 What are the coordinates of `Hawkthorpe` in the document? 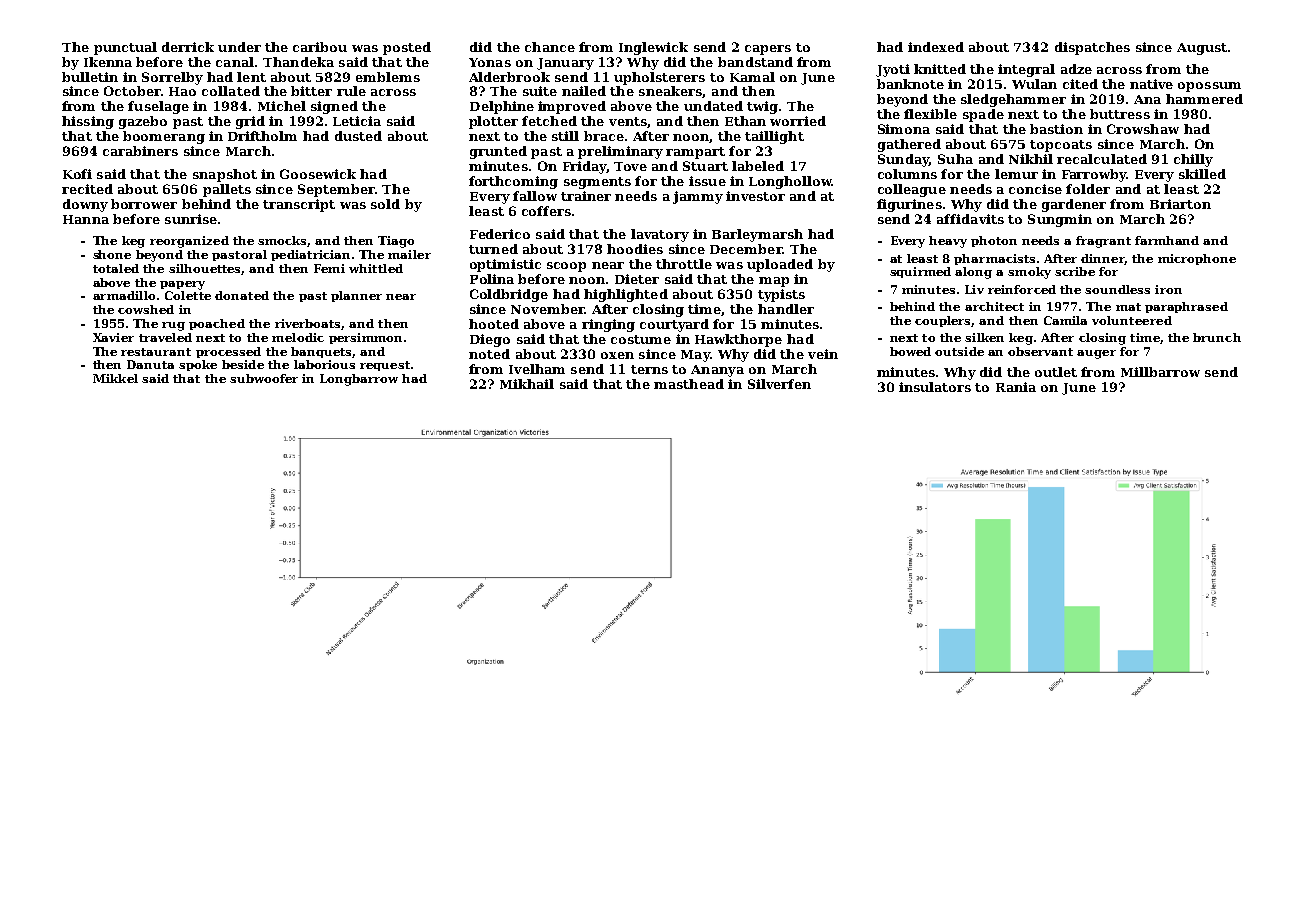 It's located at (738, 340).
